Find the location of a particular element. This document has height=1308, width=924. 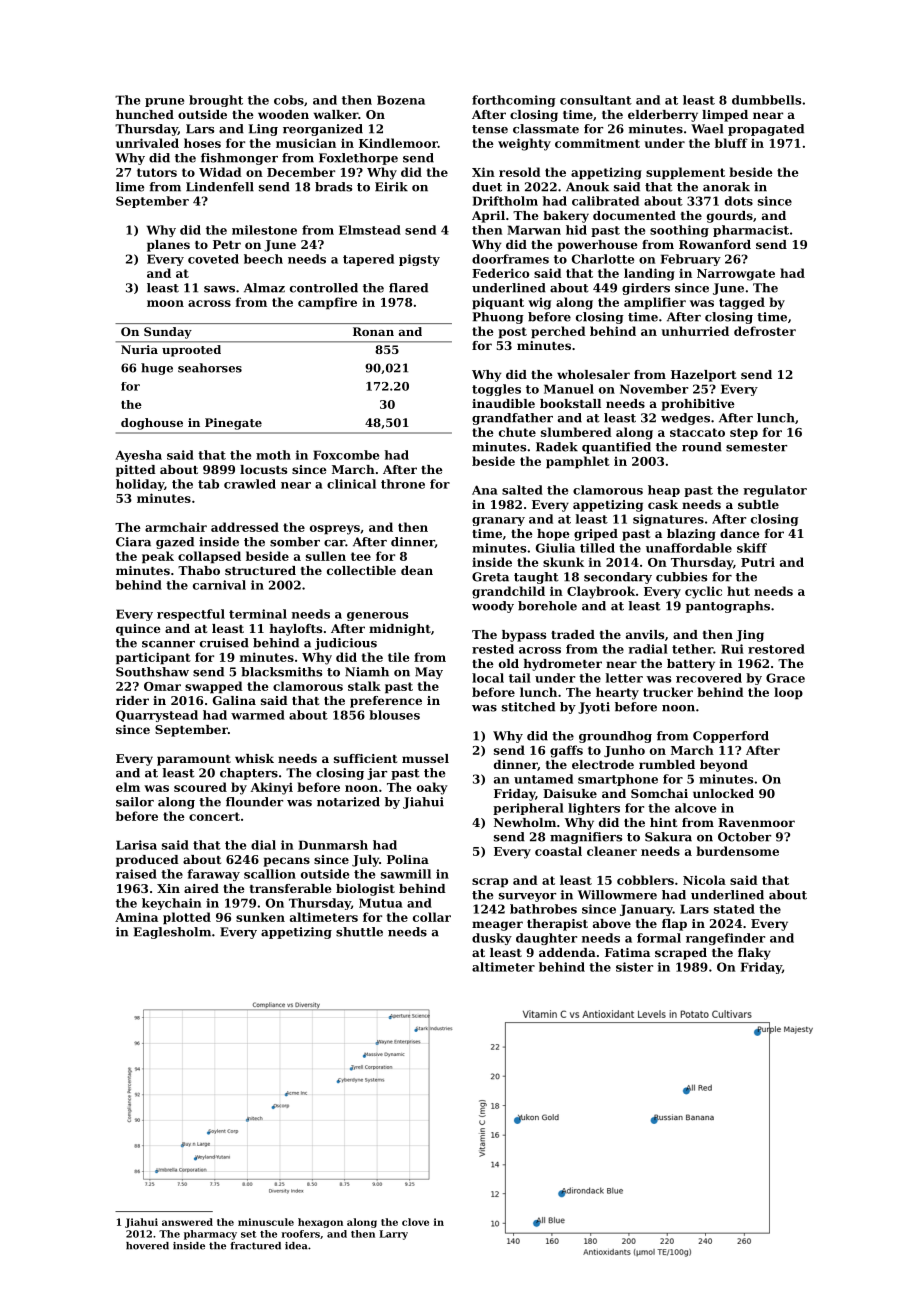

granary is located at coordinates (498, 521).
